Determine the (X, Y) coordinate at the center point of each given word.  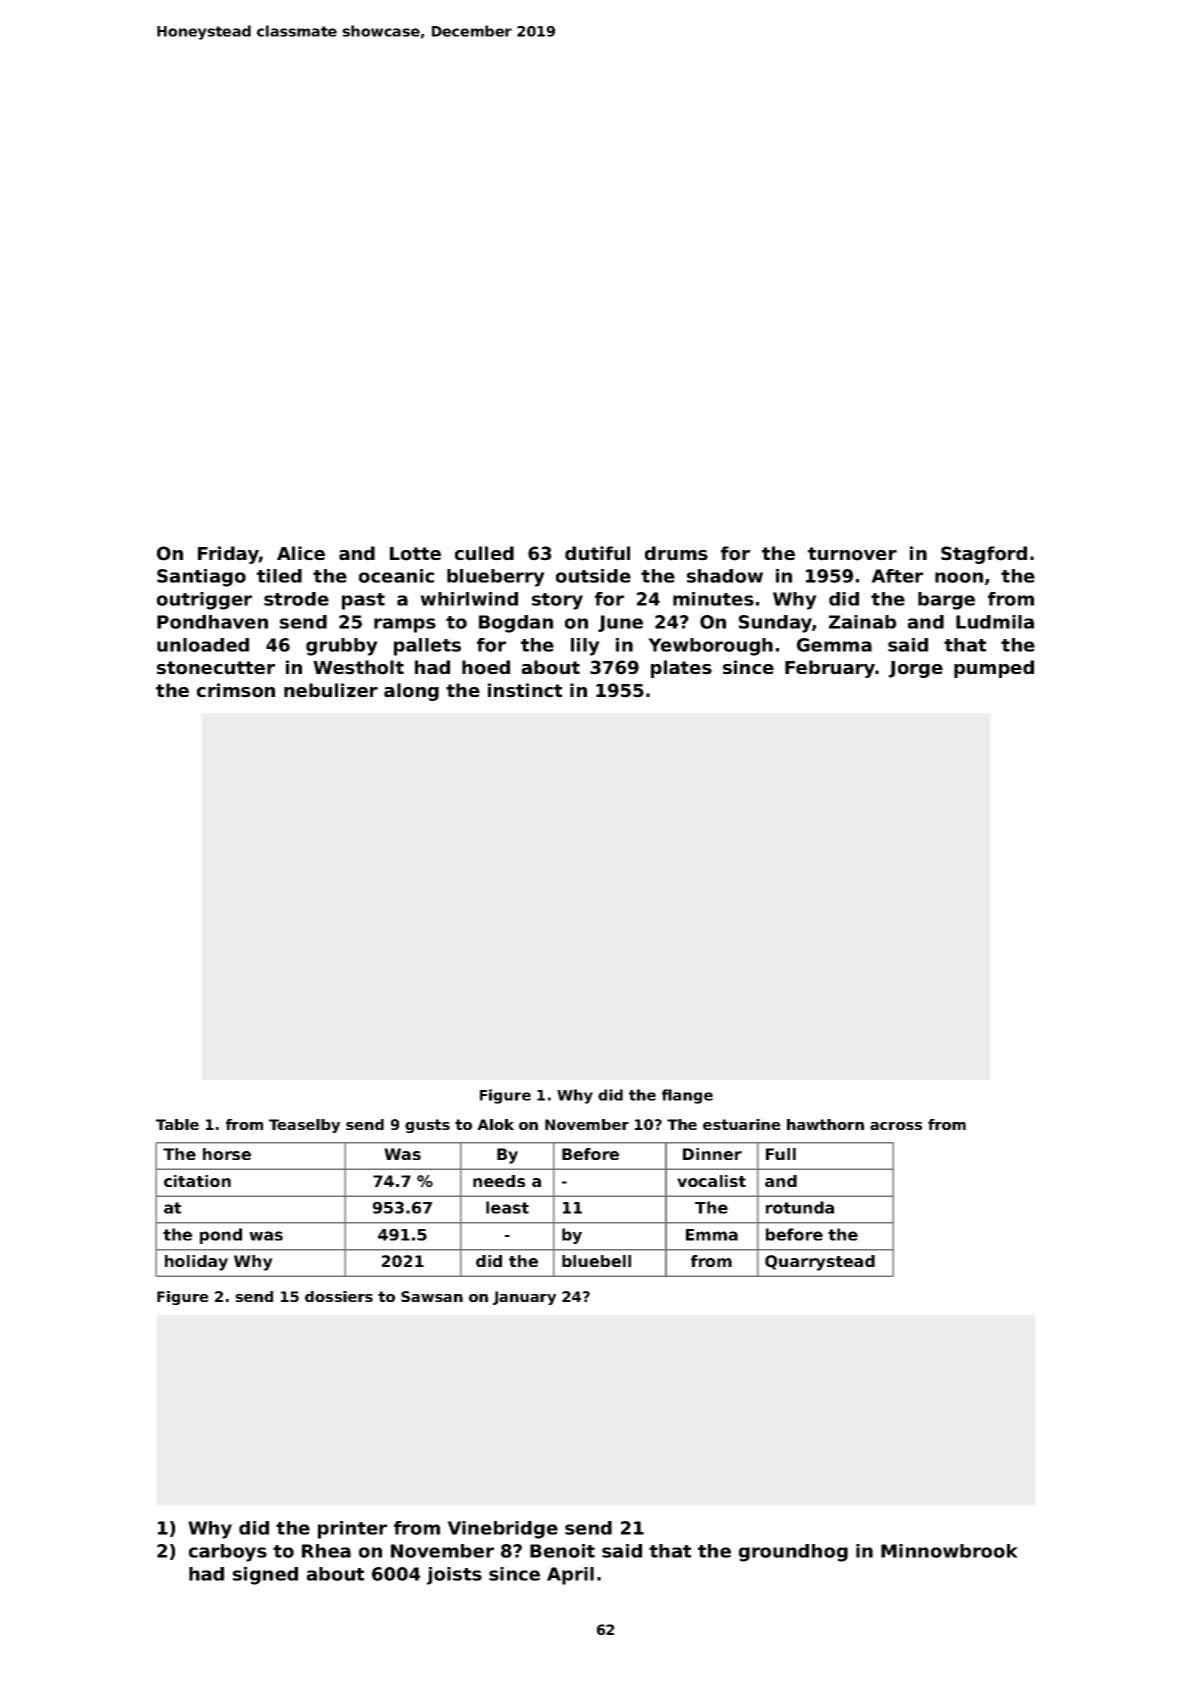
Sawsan (432, 1296)
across (896, 1126)
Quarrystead (820, 1263)
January (524, 1298)
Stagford (984, 555)
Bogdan (516, 624)
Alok (495, 1124)
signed (265, 1576)
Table (177, 1124)
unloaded (203, 645)
